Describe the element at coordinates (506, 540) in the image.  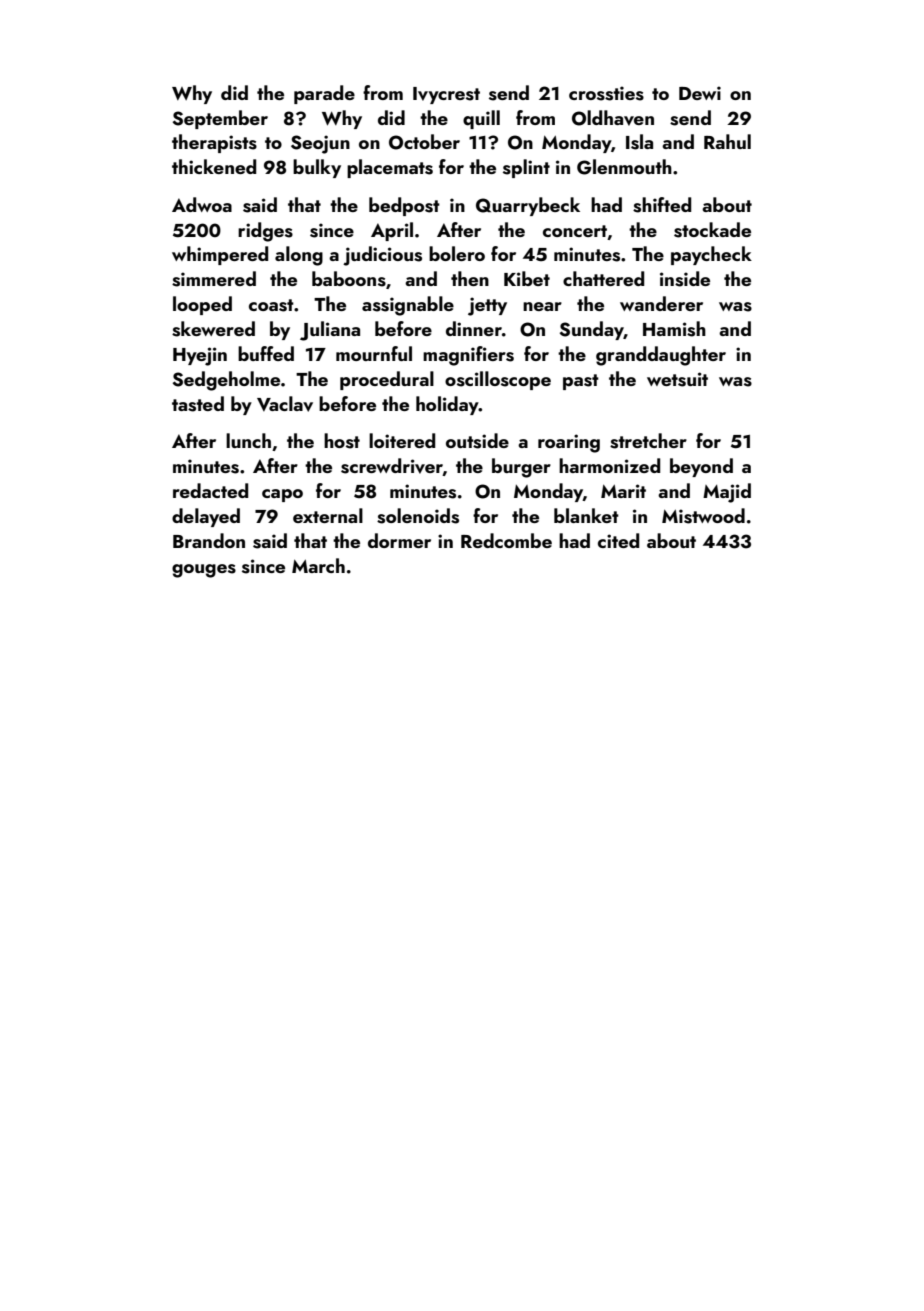
I see `Redcombe` at that location.
